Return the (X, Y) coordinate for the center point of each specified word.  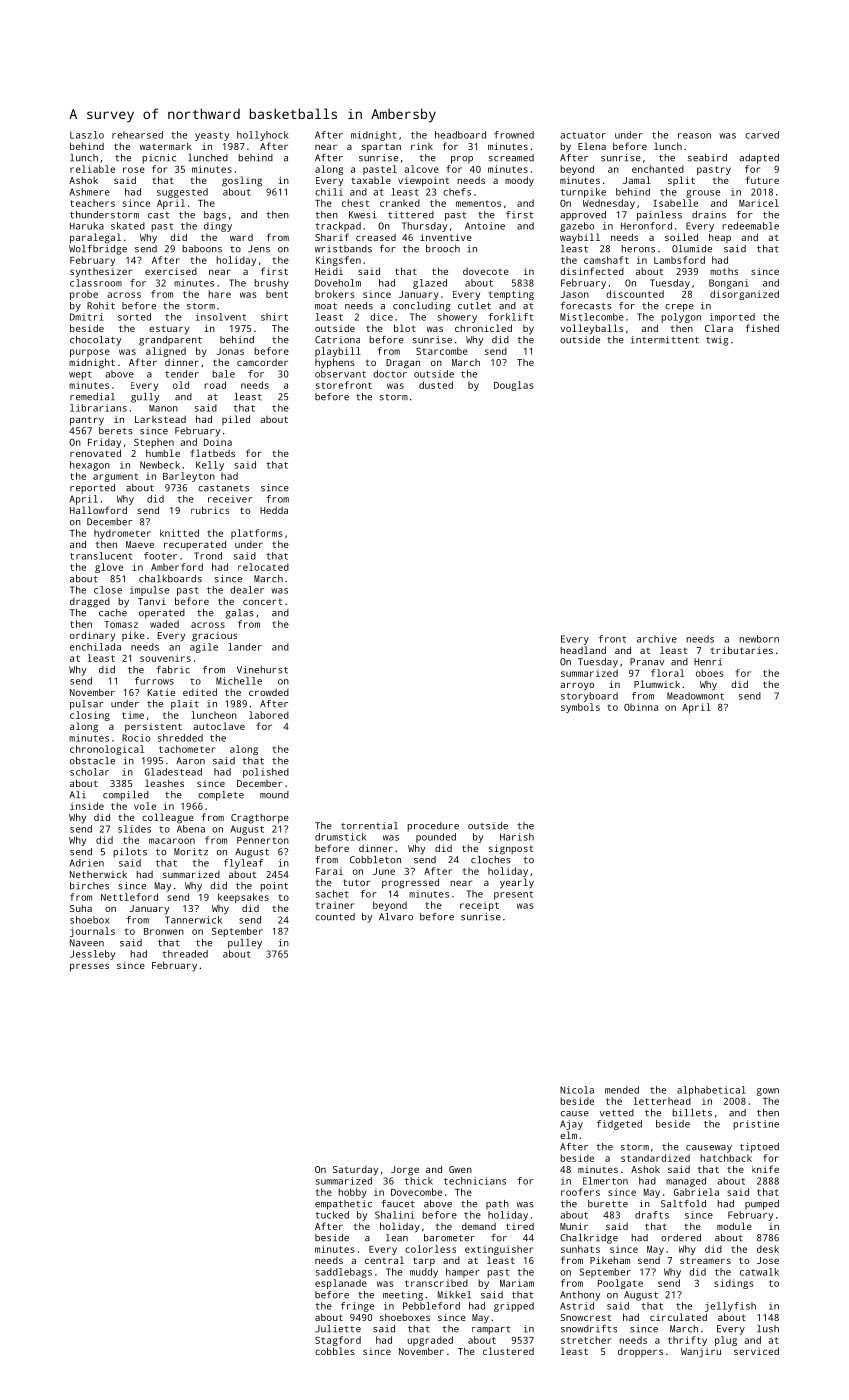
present (513, 895)
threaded (185, 954)
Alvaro (396, 917)
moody (519, 181)
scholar (89, 772)
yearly (517, 883)
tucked (332, 1215)
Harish (517, 837)
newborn (759, 639)
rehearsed (137, 135)
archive (657, 639)
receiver (230, 499)
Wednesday (609, 204)
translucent (101, 556)
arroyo (577, 686)
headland (583, 650)
